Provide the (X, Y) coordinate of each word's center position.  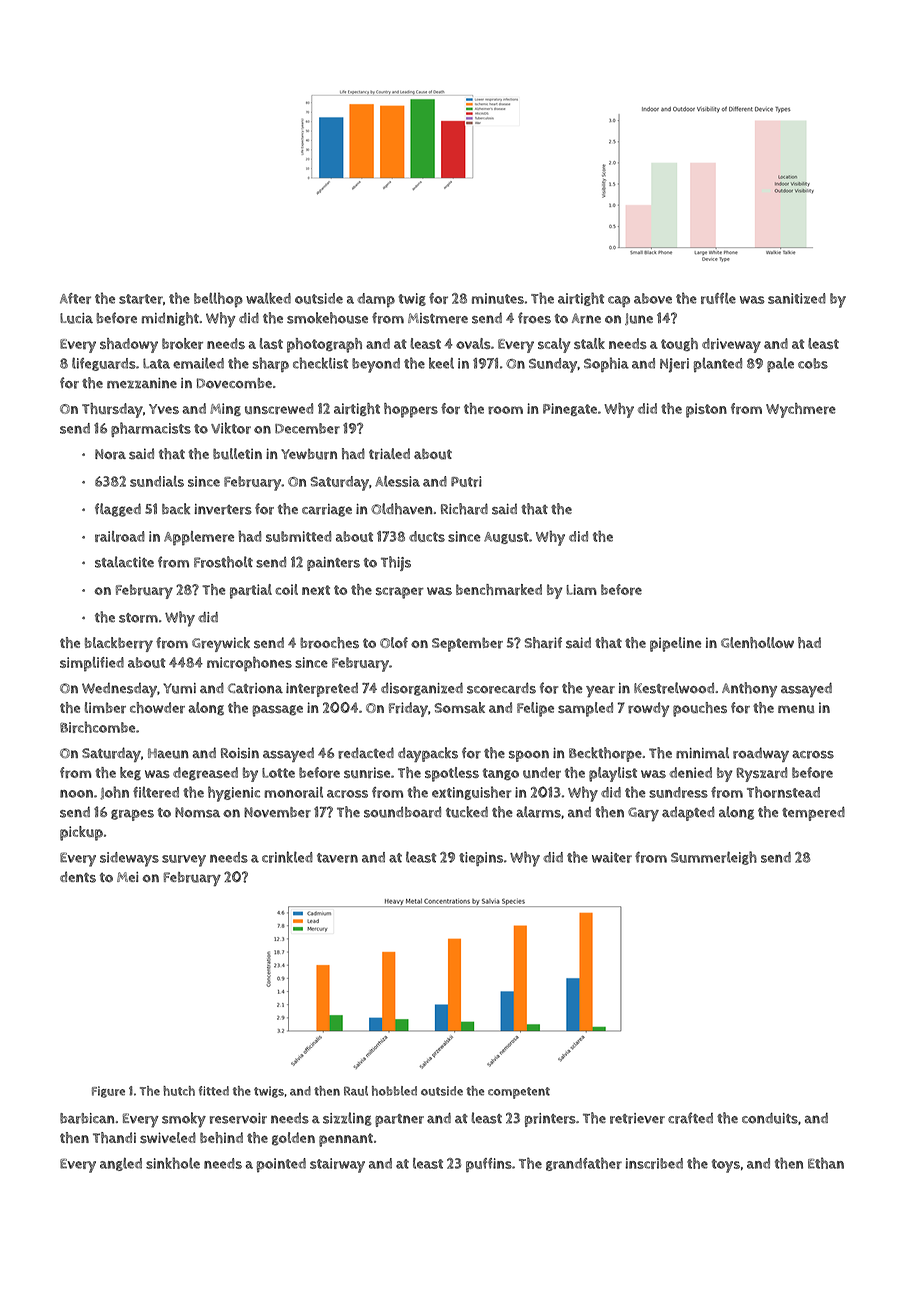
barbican (87, 1118)
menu (796, 709)
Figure (108, 1092)
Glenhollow (757, 642)
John (114, 793)
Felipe (535, 709)
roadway (761, 754)
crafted (690, 1118)
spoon (529, 756)
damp (376, 300)
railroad (120, 536)
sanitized (797, 298)
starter (141, 299)
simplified (92, 664)
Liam (581, 589)
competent (519, 1093)
